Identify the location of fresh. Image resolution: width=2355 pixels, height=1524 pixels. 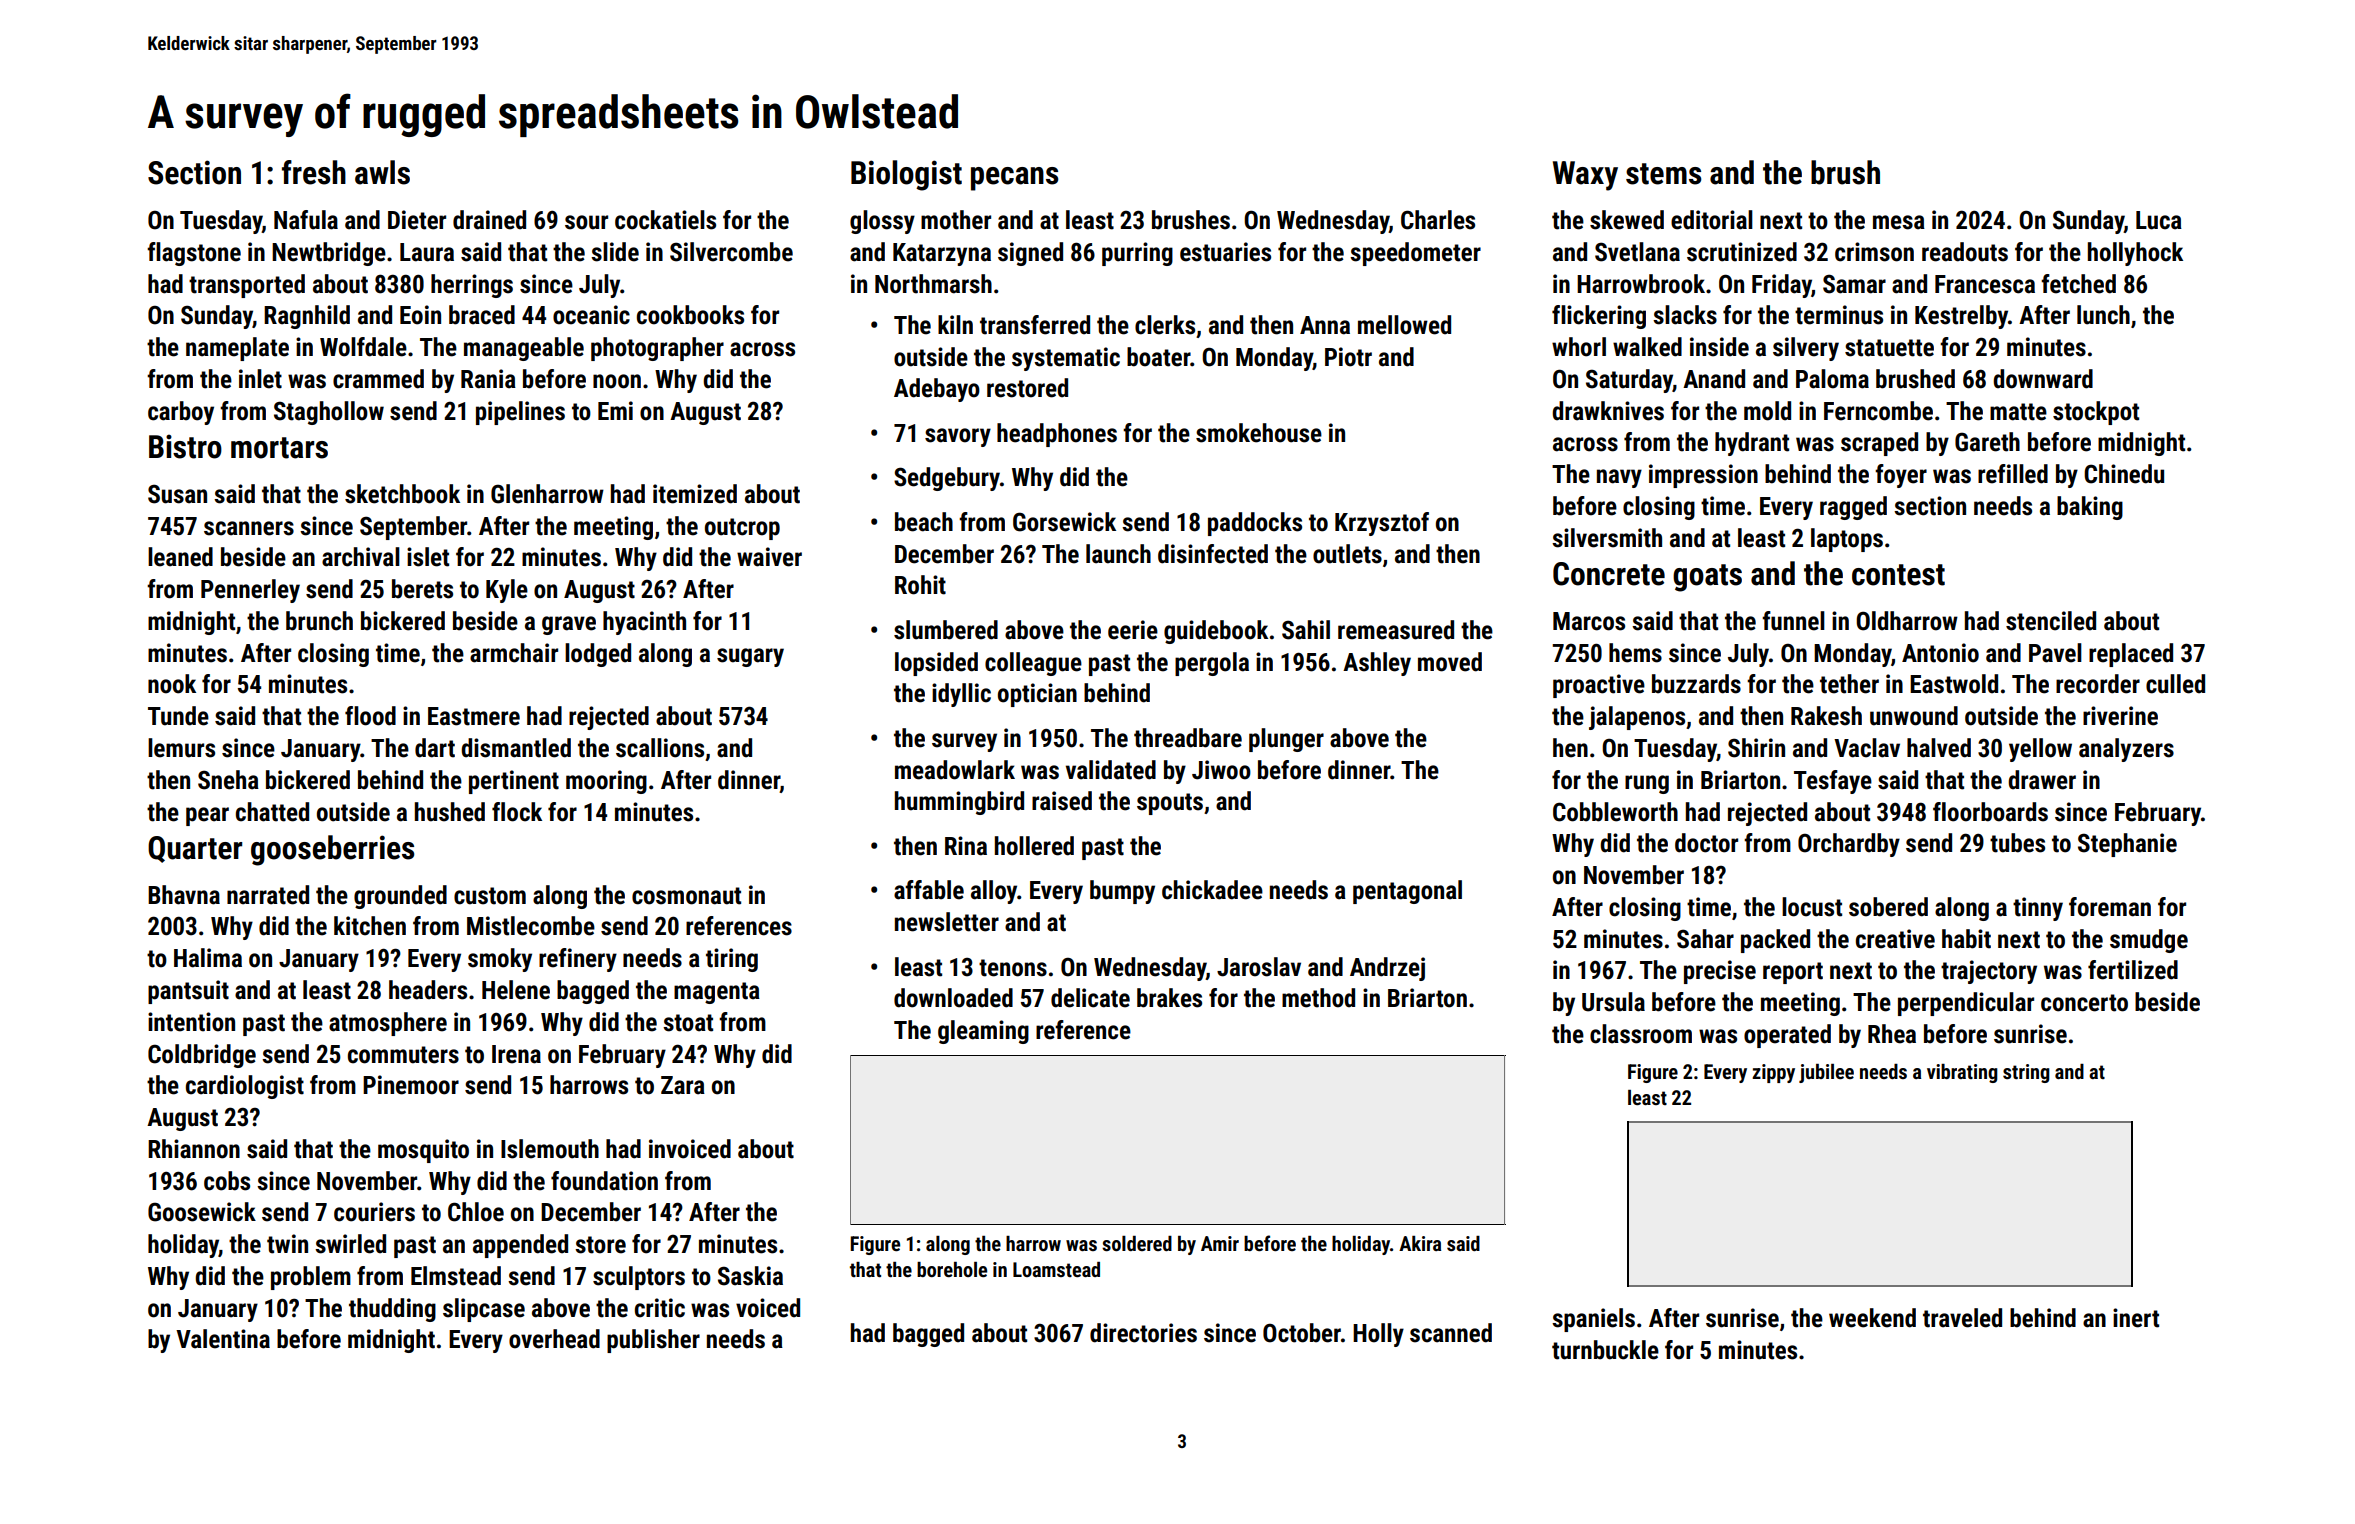
(314, 172).
